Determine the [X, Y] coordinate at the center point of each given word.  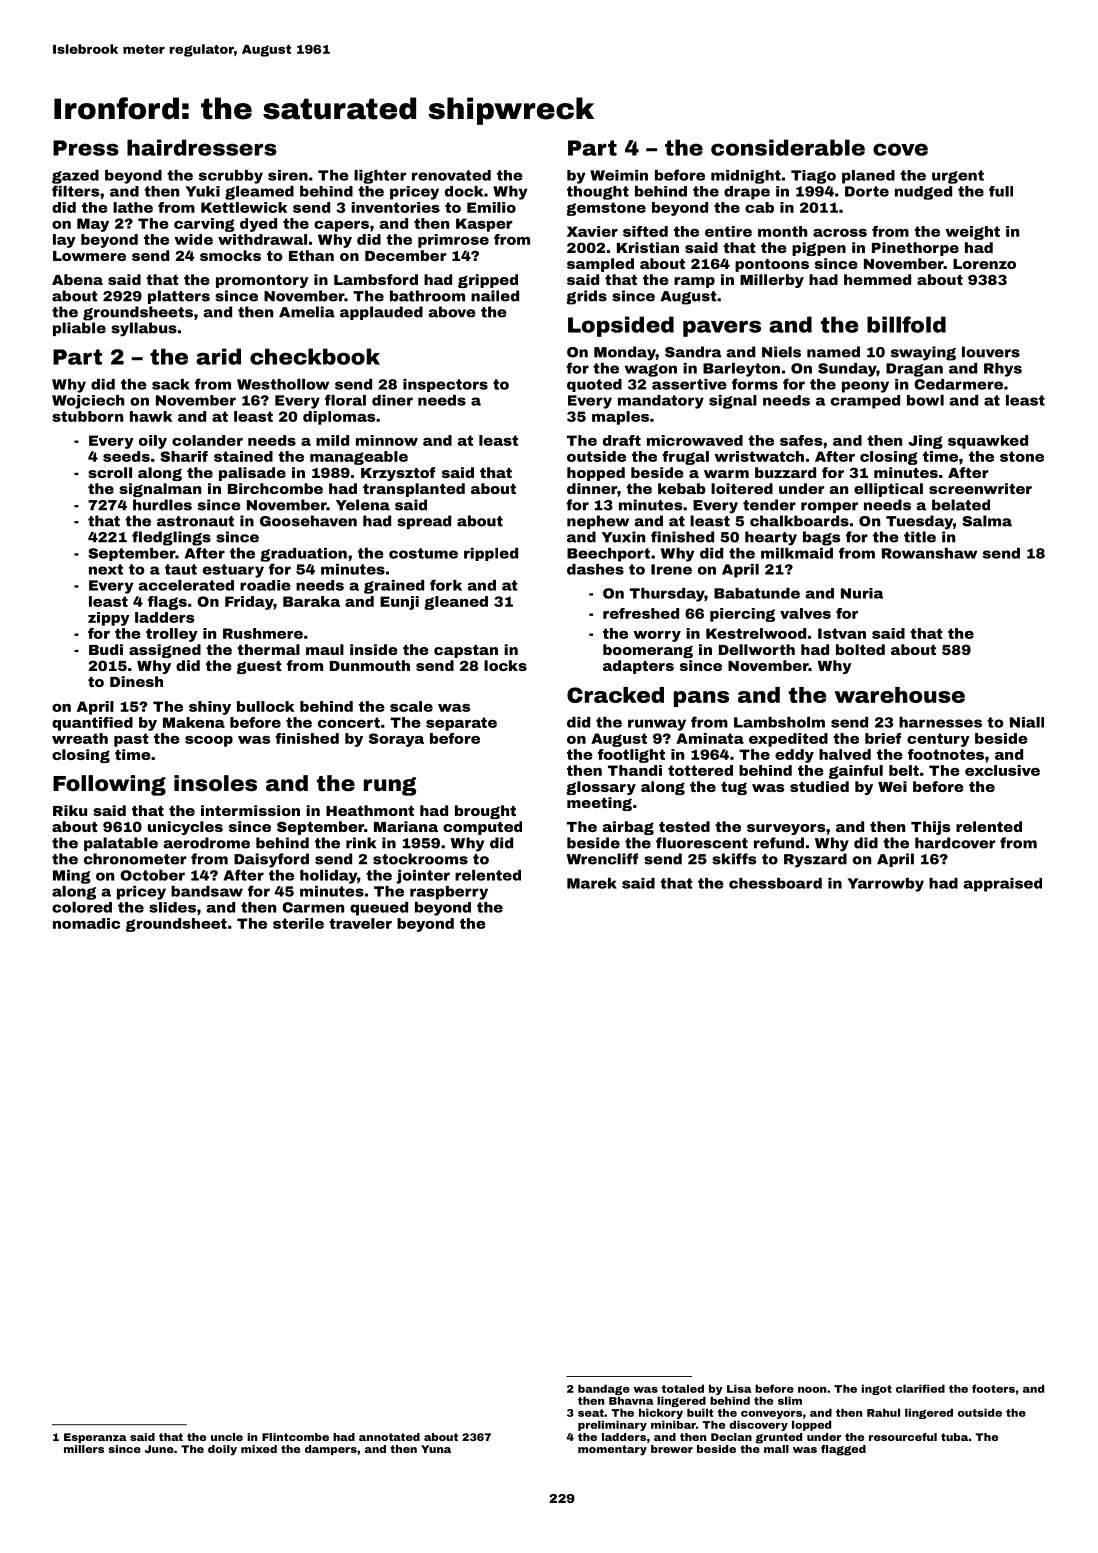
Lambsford [376, 279]
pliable [79, 329]
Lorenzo [984, 264]
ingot [876, 1389]
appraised [1002, 885]
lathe [133, 207]
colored [82, 907]
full [1001, 191]
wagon [651, 370]
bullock [265, 706]
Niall [1027, 722]
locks [505, 665]
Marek [592, 883]
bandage [604, 1389]
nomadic [86, 923]
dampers [331, 1450]
